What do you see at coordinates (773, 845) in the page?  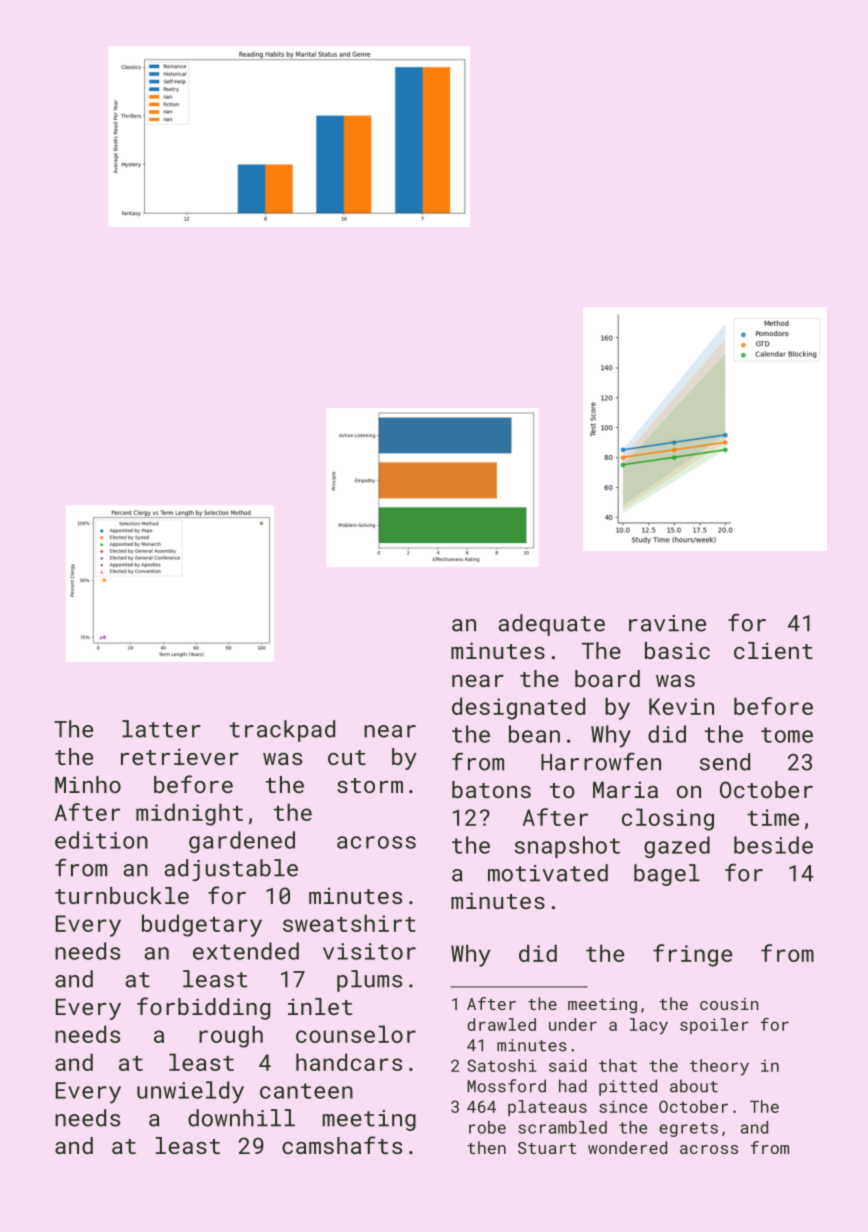 I see `beside` at bounding box center [773, 845].
